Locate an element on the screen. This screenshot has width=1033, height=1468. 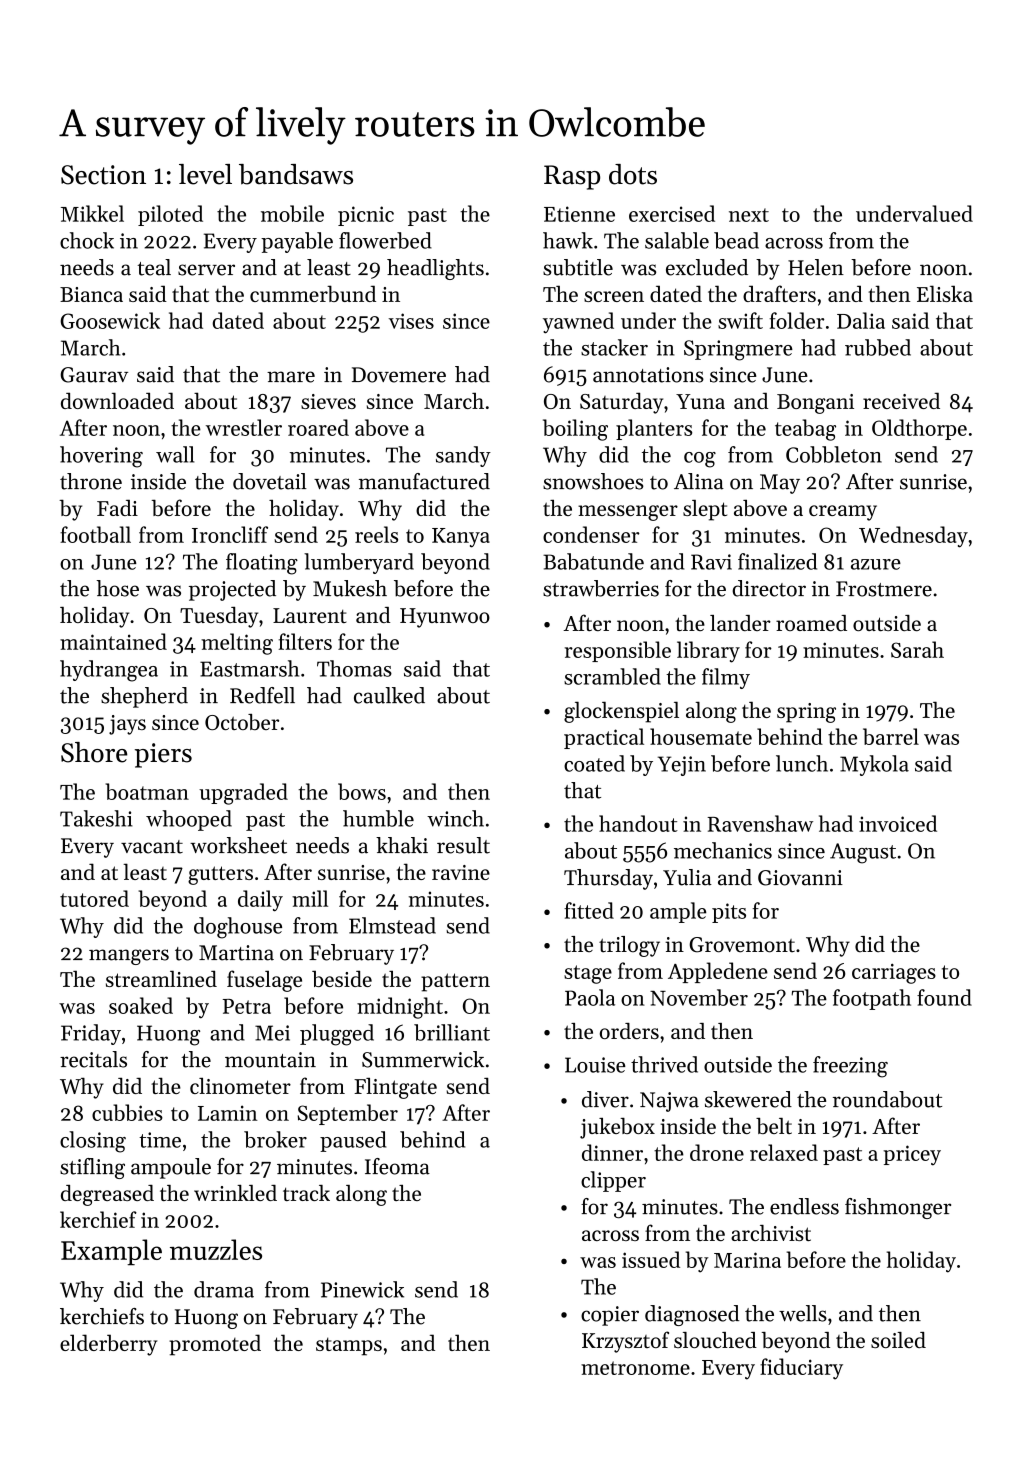
Helen is located at coordinates (816, 267).
